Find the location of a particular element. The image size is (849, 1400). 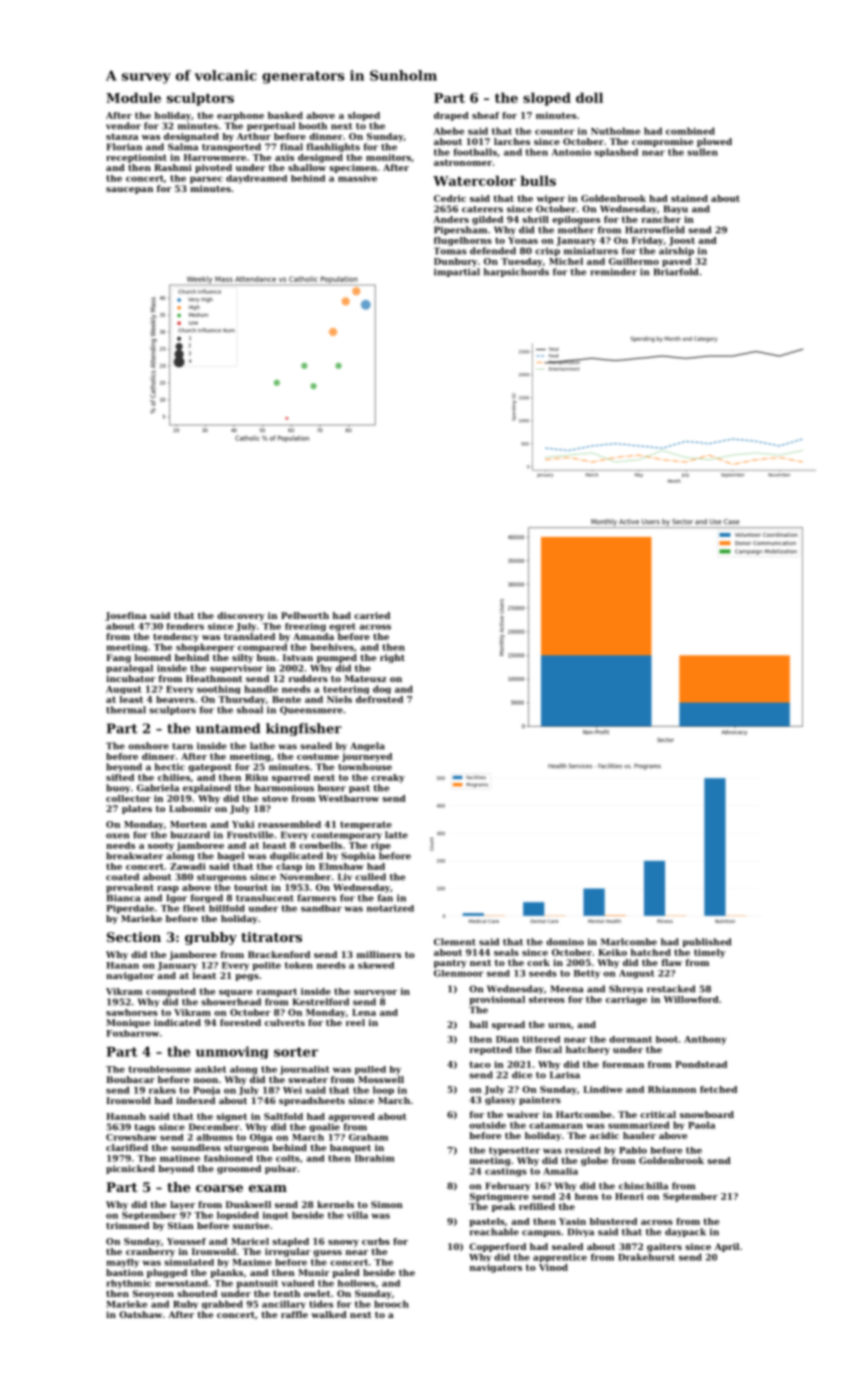

hatchery is located at coordinates (588, 1050).
